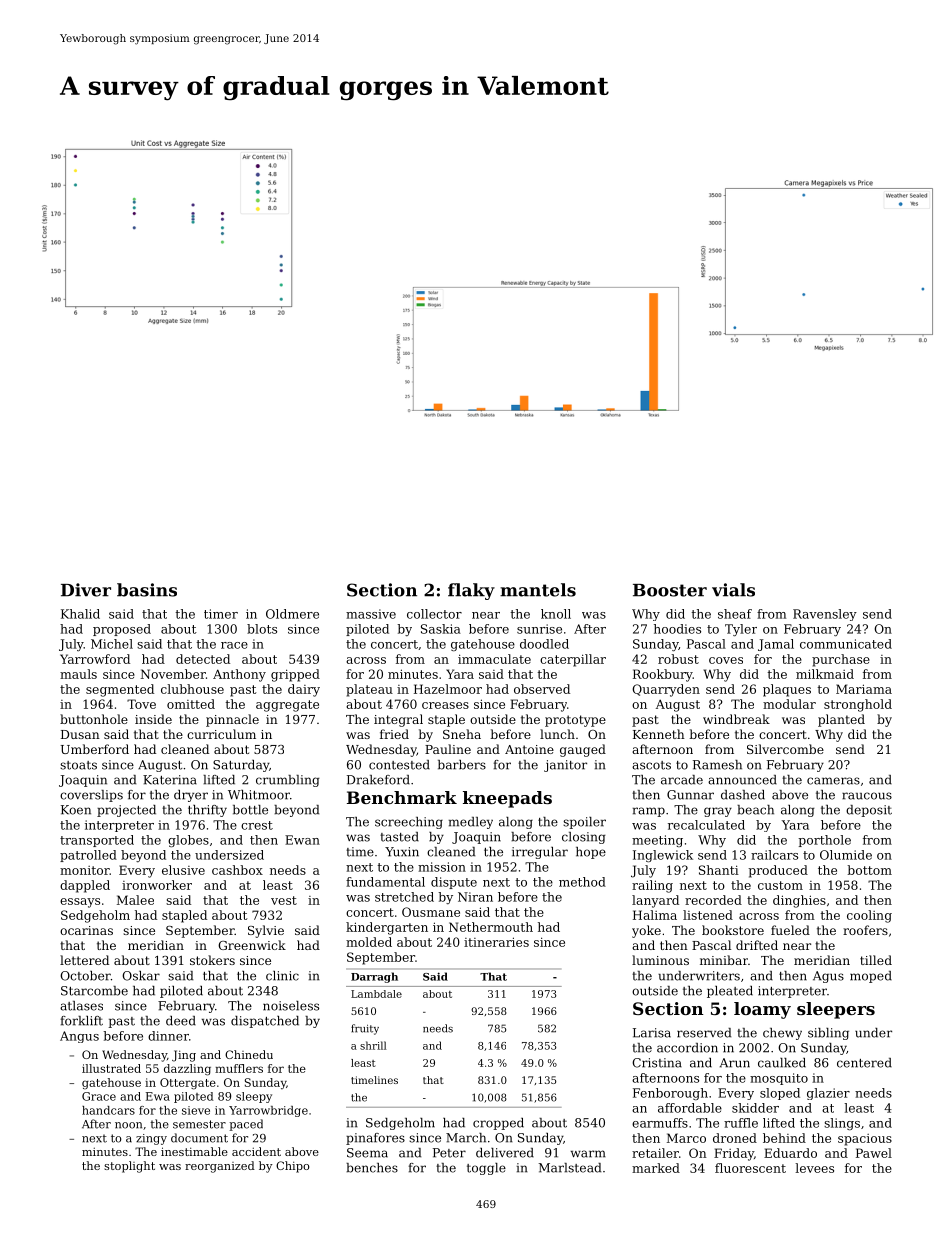 The image size is (952, 1233). Describe the element at coordinates (670, 590) in the image. I see `Booster` at that location.
